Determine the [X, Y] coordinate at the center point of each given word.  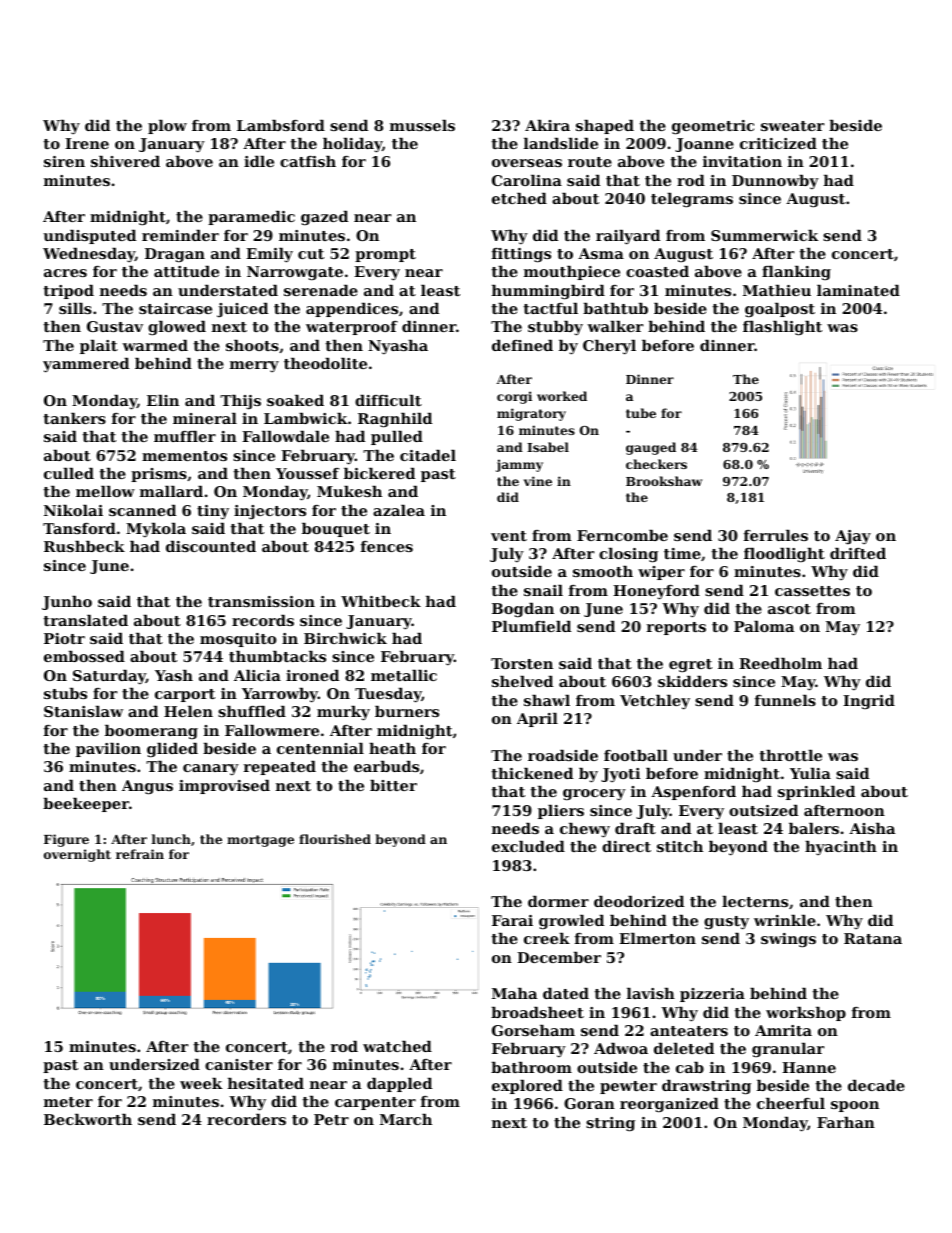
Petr [331, 1119]
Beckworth [88, 1119]
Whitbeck [381, 601]
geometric [713, 127]
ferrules [776, 535]
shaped [605, 127]
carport [185, 695]
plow [167, 127]
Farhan [846, 1122]
